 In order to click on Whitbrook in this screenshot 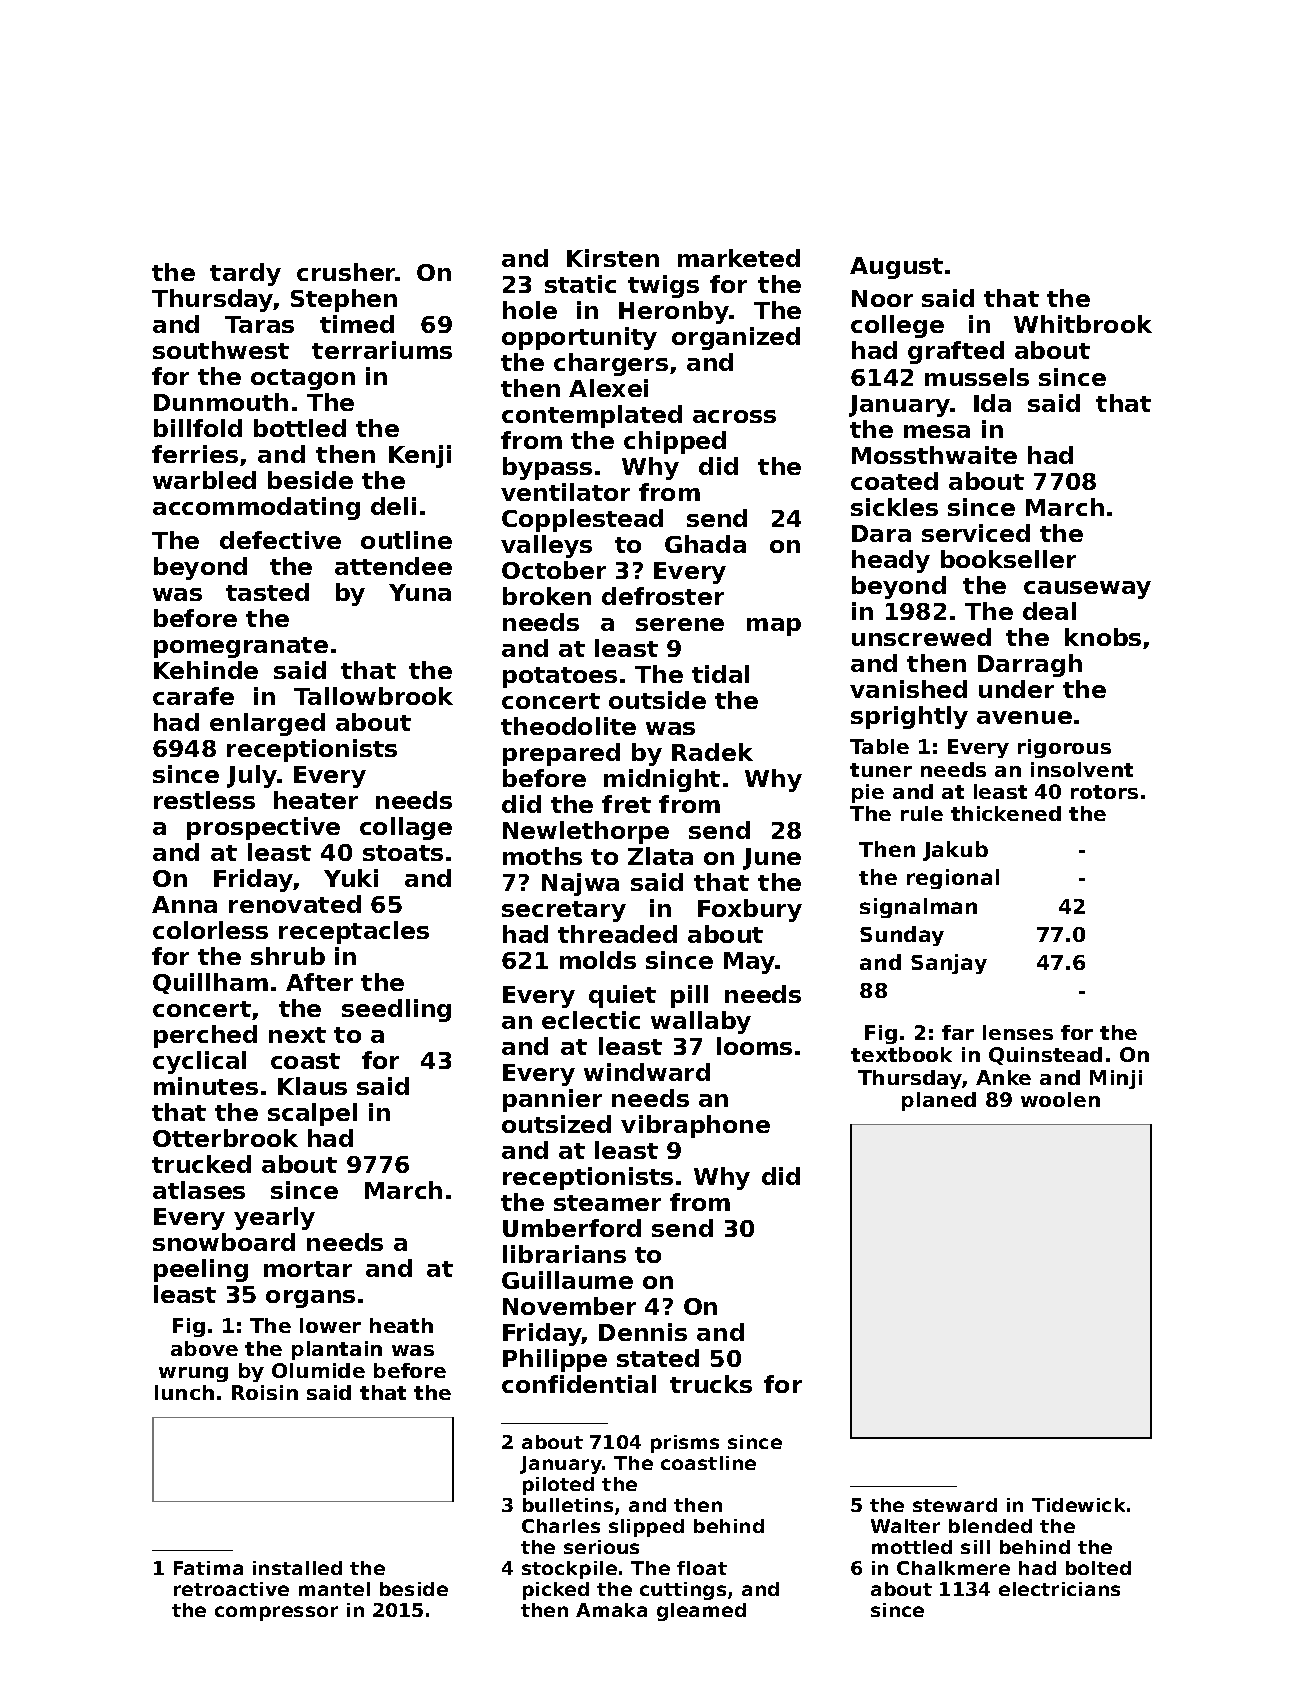, I will do `click(1083, 324)`.
